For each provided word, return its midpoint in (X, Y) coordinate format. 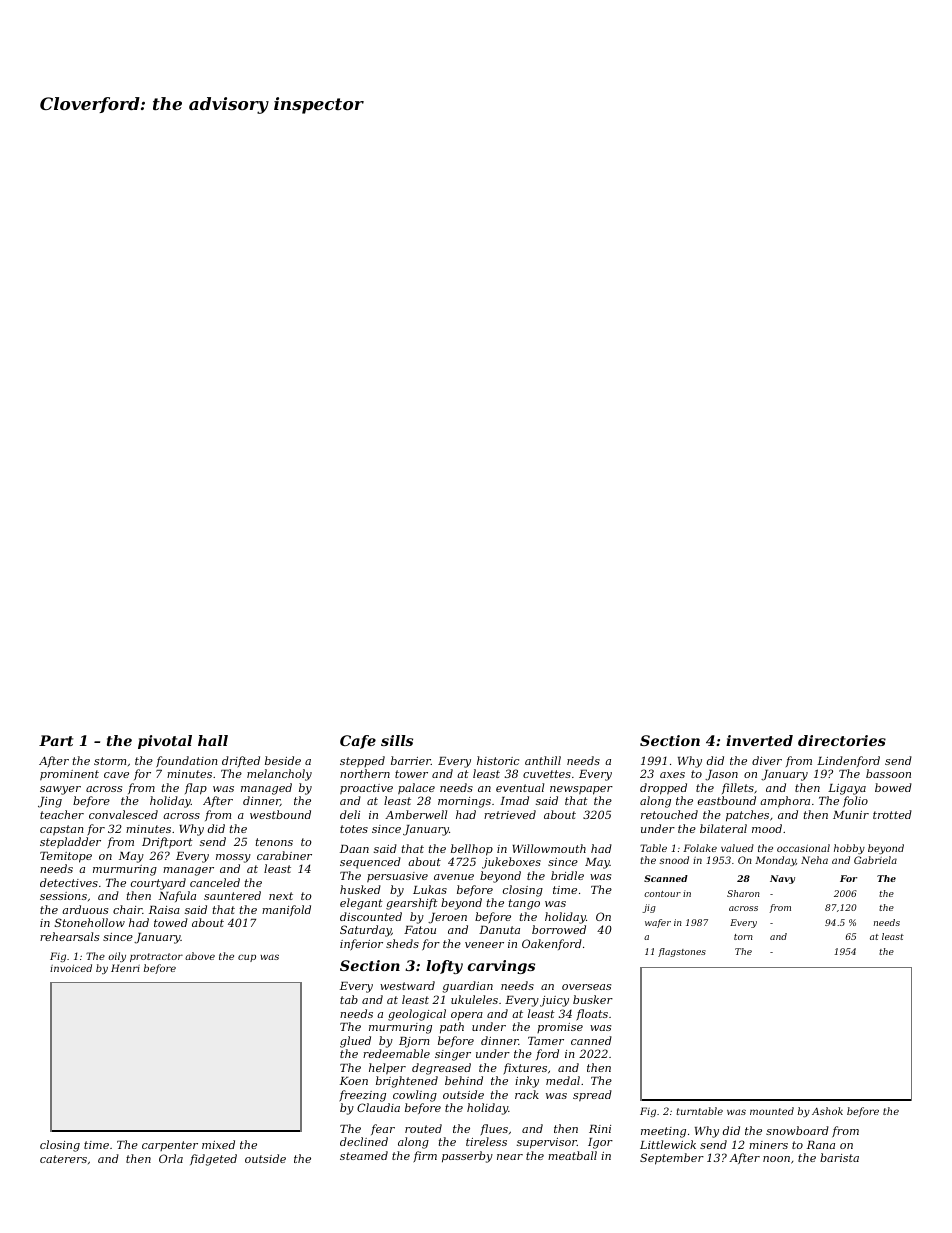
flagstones (682, 952)
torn (743, 937)
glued (355, 1042)
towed (171, 922)
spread (592, 1096)
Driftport (167, 843)
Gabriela (875, 860)
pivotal (165, 742)
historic (498, 760)
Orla (171, 1158)
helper (387, 1069)
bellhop (472, 850)
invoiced (71, 968)
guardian (468, 987)
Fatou (420, 930)
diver (767, 760)
